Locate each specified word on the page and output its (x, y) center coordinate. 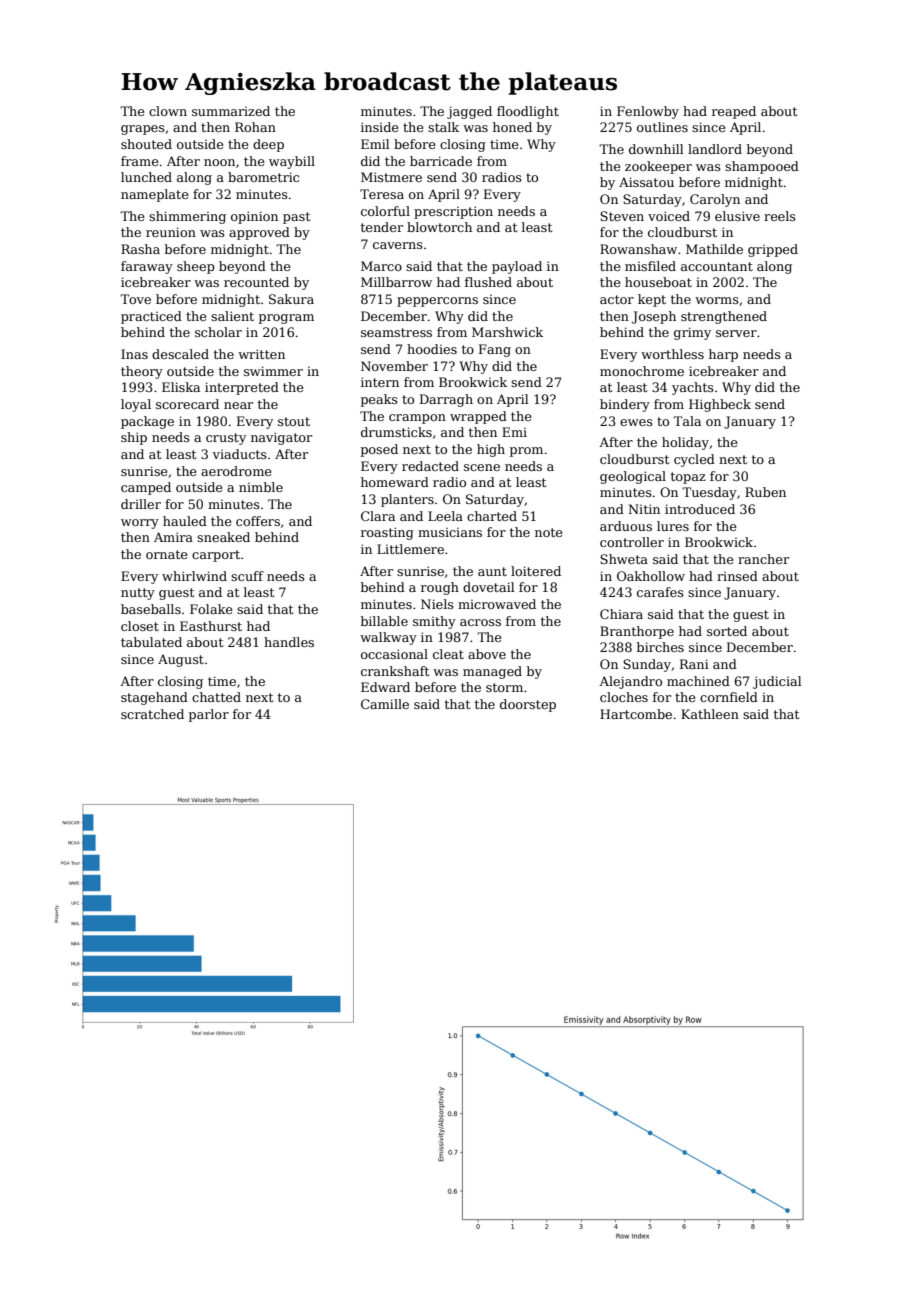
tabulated (151, 642)
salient (232, 316)
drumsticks (396, 432)
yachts (693, 388)
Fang (495, 350)
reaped (734, 112)
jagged (469, 112)
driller (141, 504)
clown (168, 111)
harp (723, 355)
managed (492, 672)
